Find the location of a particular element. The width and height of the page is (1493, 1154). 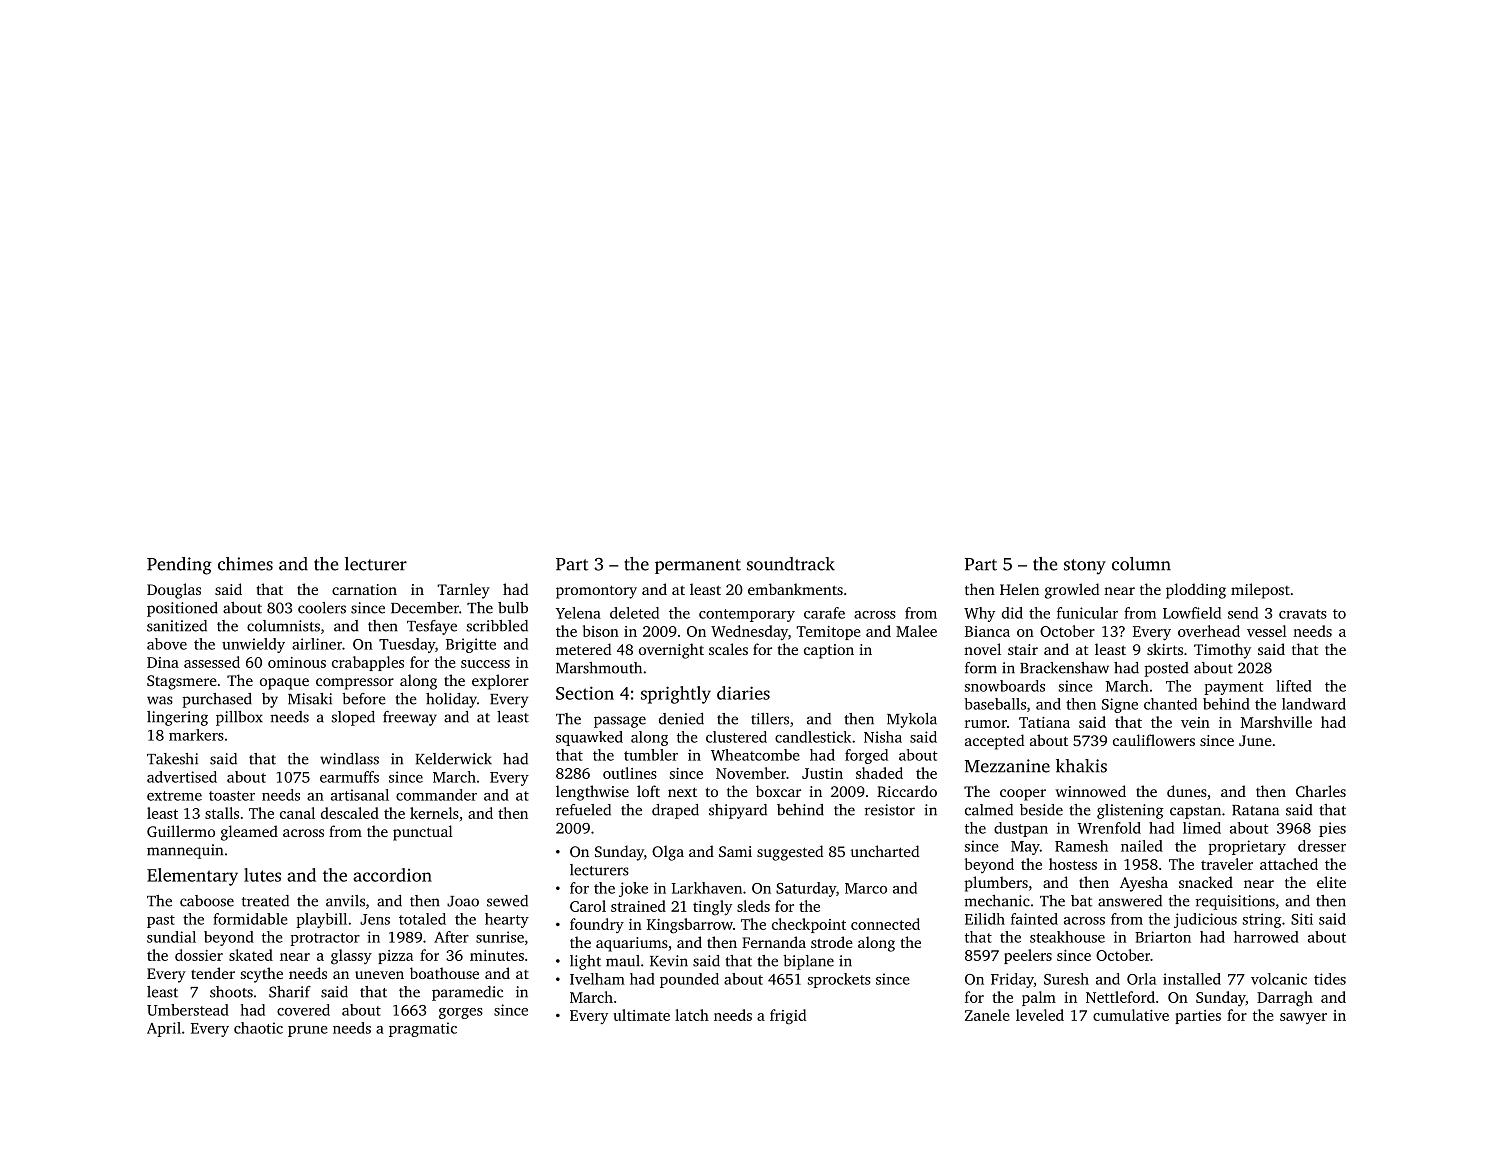

artisanal is located at coordinates (360, 795).
